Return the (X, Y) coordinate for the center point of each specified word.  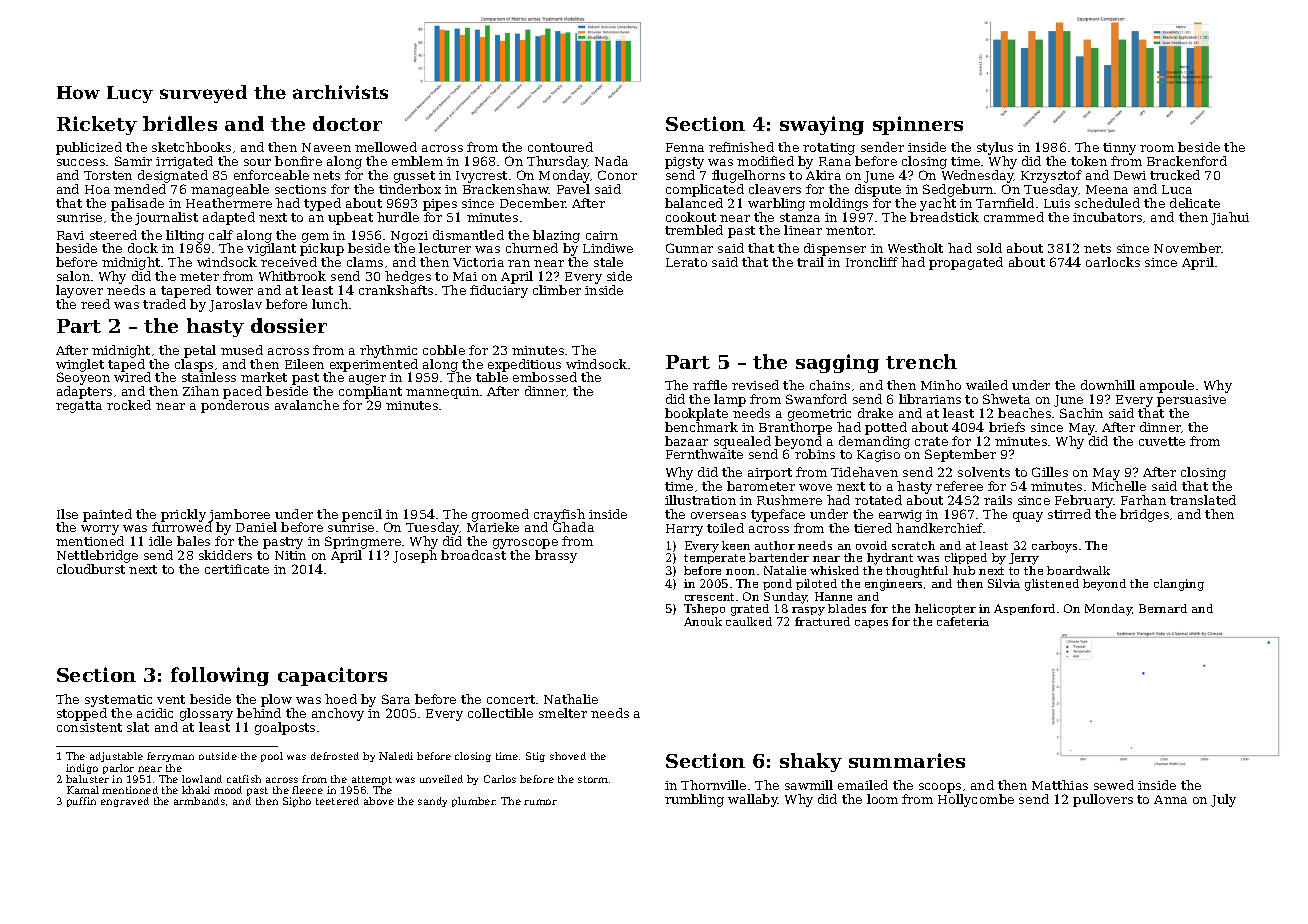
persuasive (1191, 401)
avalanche (307, 405)
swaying (822, 125)
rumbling (694, 800)
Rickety (97, 125)
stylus (995, 148)
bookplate (696, 414)
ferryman (170, 757)
